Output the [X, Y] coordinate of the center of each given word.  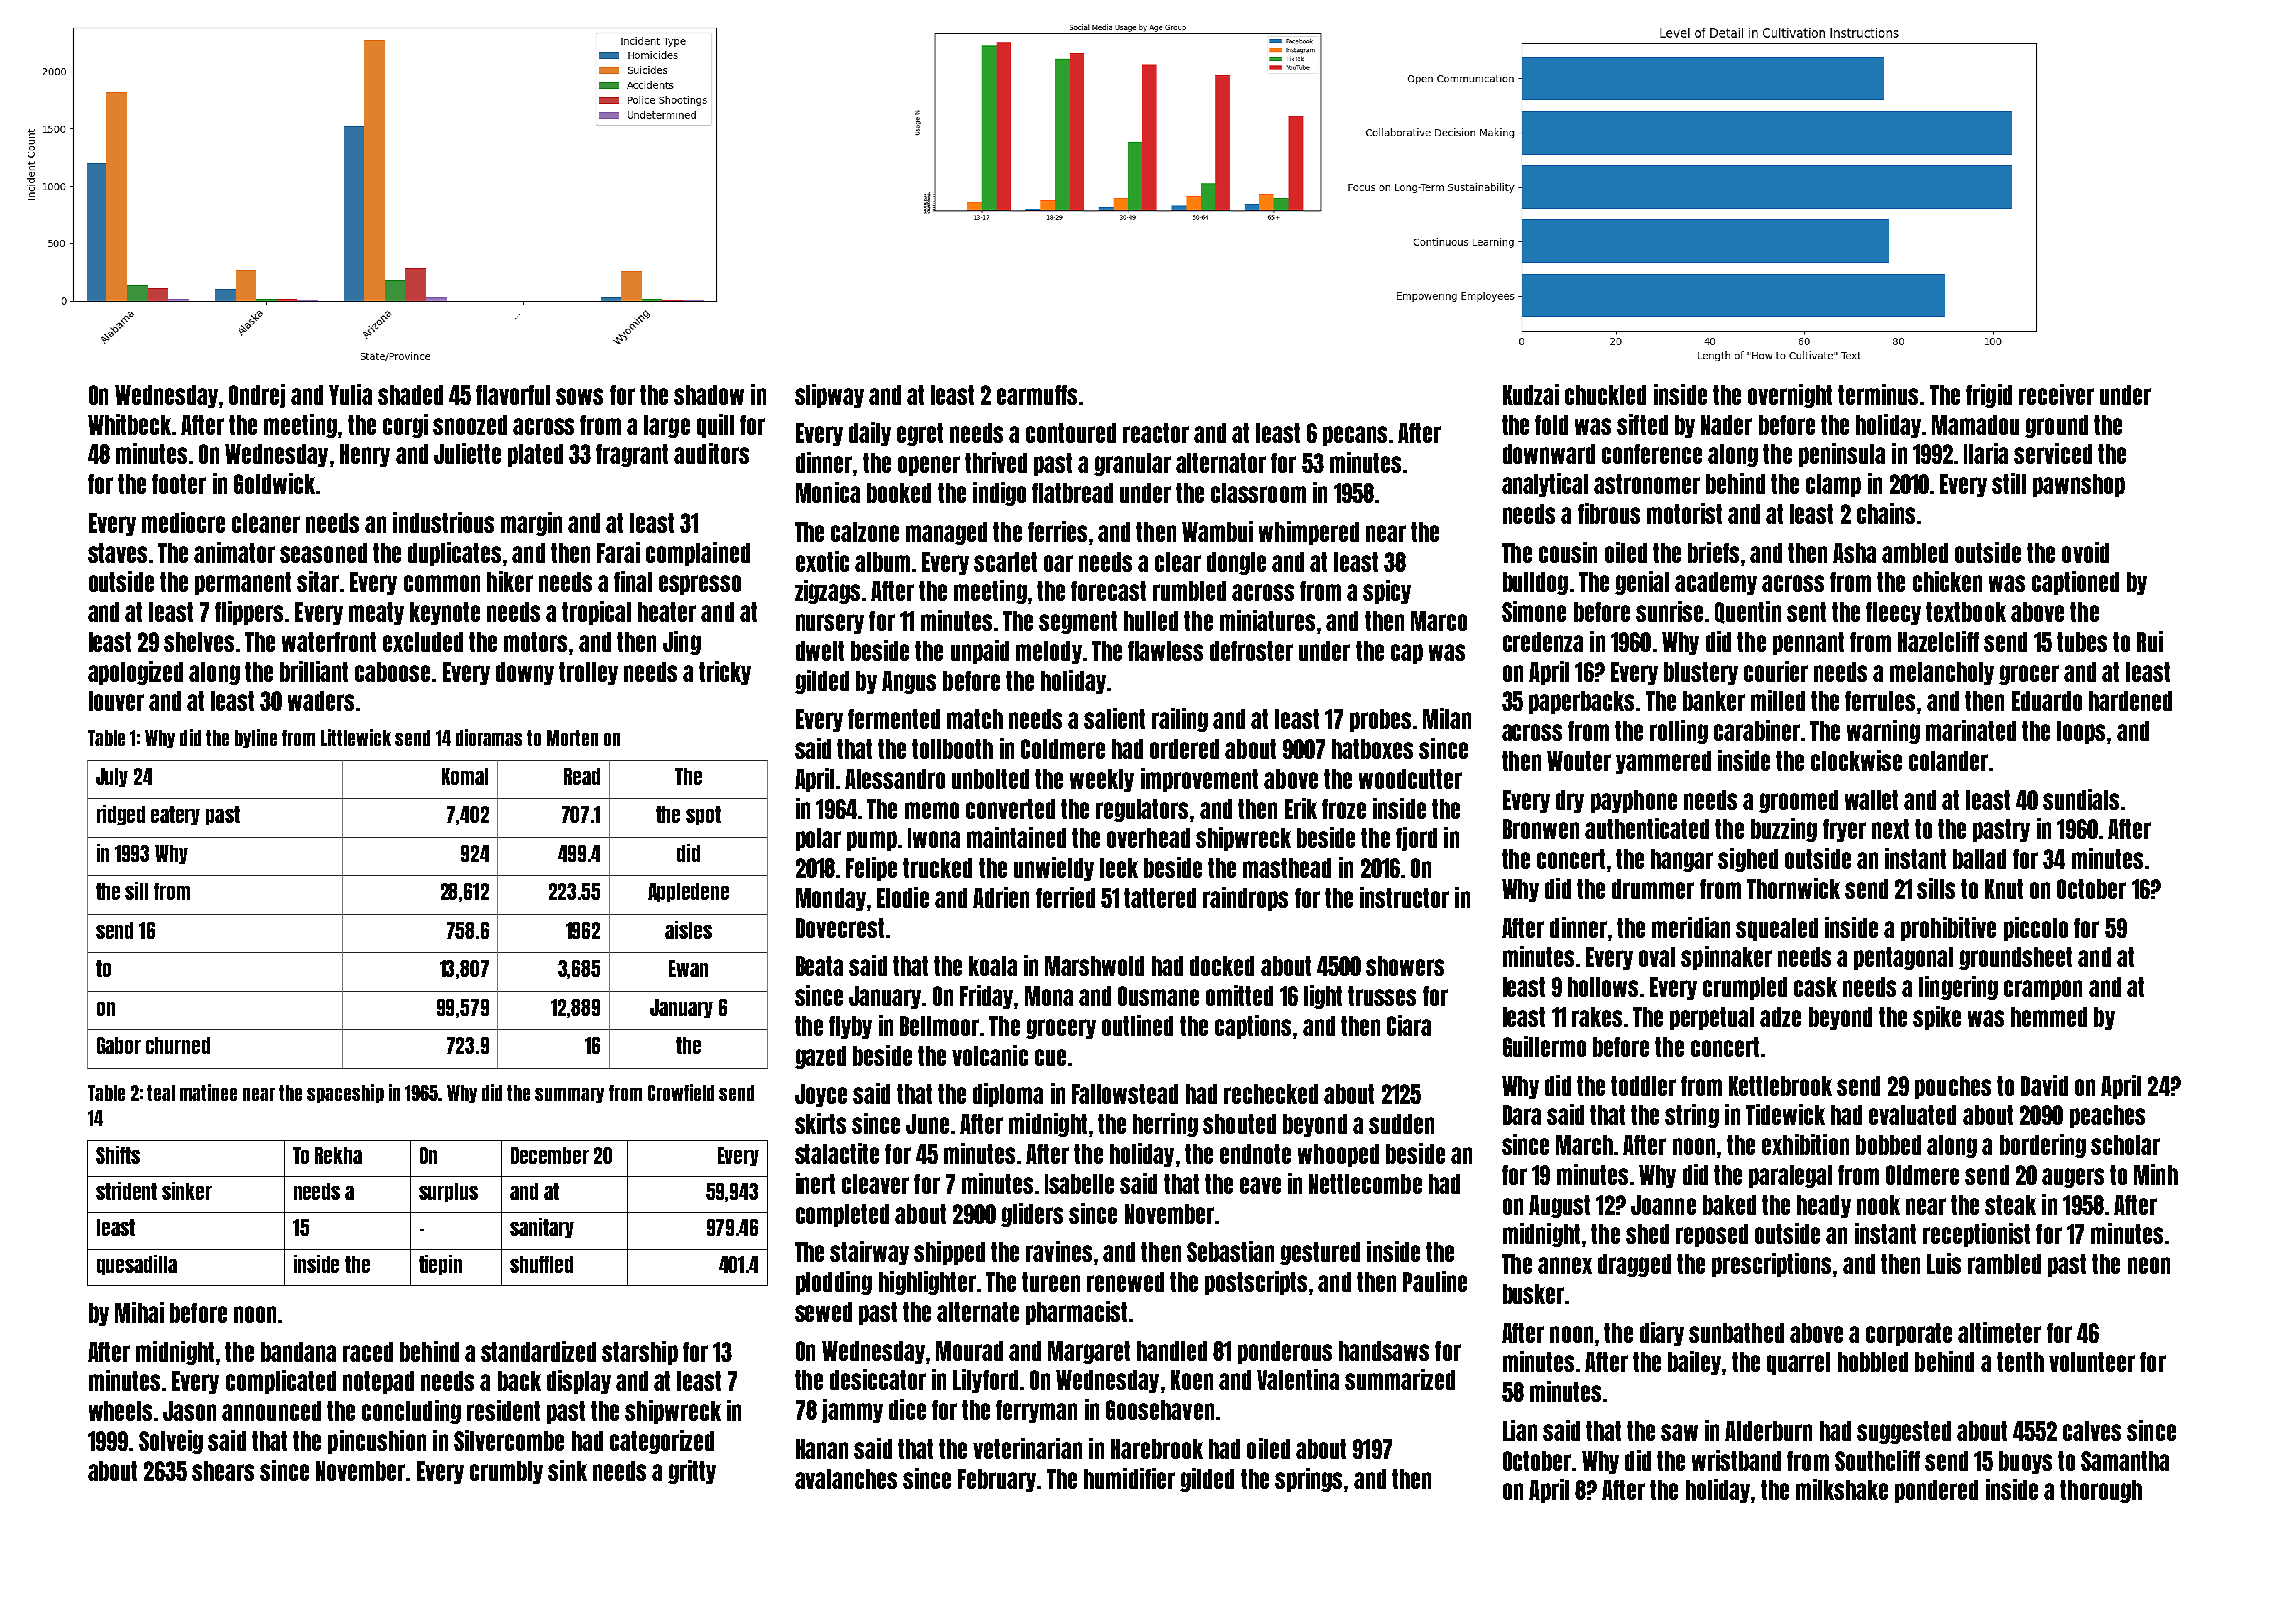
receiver [2056, 394]
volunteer [2092, 1362]
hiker [510, 581]
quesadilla [137, 1265]
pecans [1355, 436]
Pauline [1435, 1281]
